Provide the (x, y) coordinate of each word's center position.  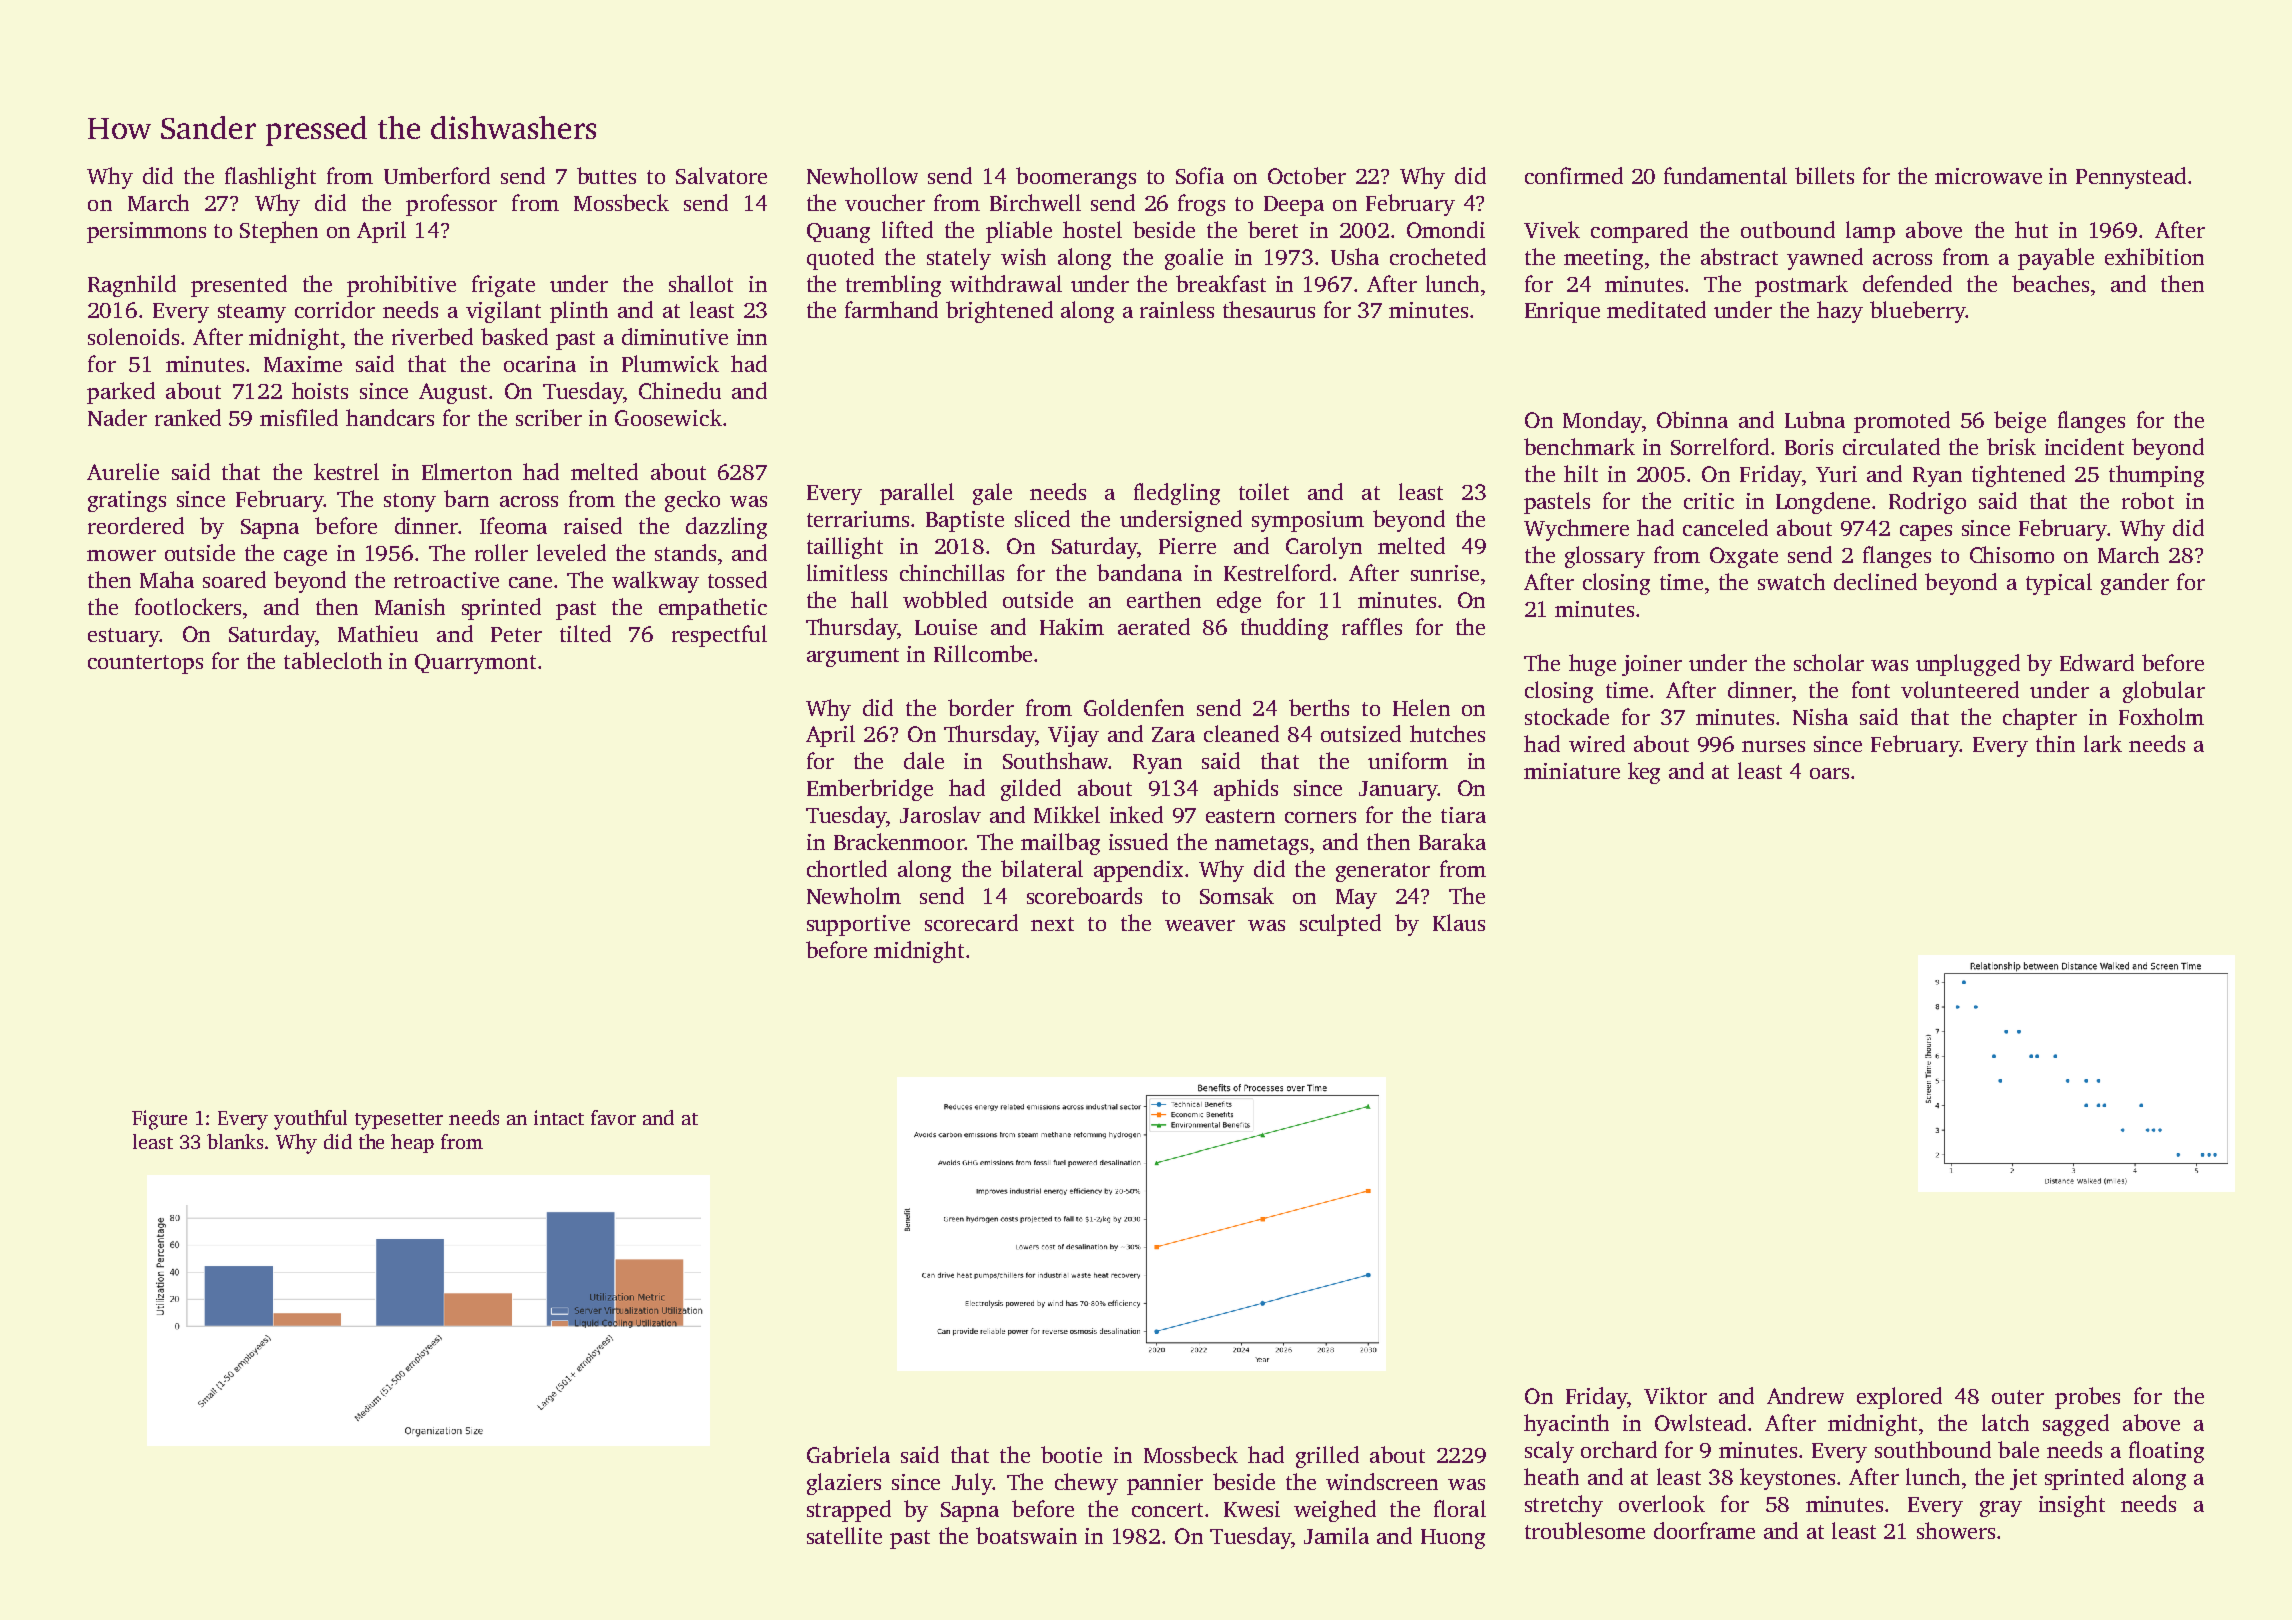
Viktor (1675, 1395)
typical (2059, 584)
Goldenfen (1134, 707)
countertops (145, 664)
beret (1273, 229)
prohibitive (401, 286)
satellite (844, 1535)
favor (613, 1117)
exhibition (2154, 256)
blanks (235, 1141)
